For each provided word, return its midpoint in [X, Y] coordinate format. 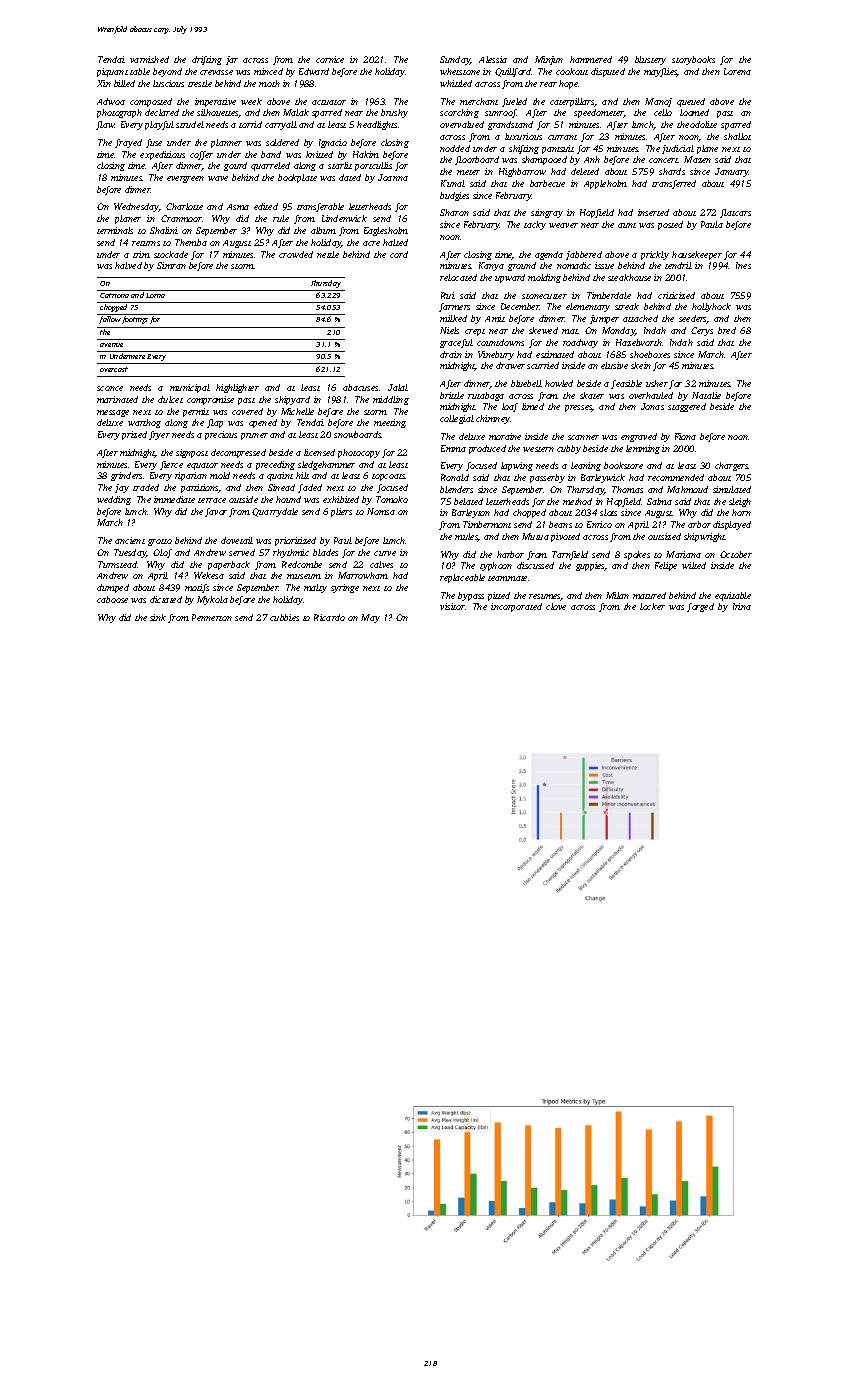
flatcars [735, 213]
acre [371, 243]
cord [399, 254]
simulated [732, 489]
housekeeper [697, 255]
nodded [455, 148]
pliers [341, 512]
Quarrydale [275, 512]
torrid [250, 124]
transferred [674, 184]
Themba [191, 242]
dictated [166, 599]
